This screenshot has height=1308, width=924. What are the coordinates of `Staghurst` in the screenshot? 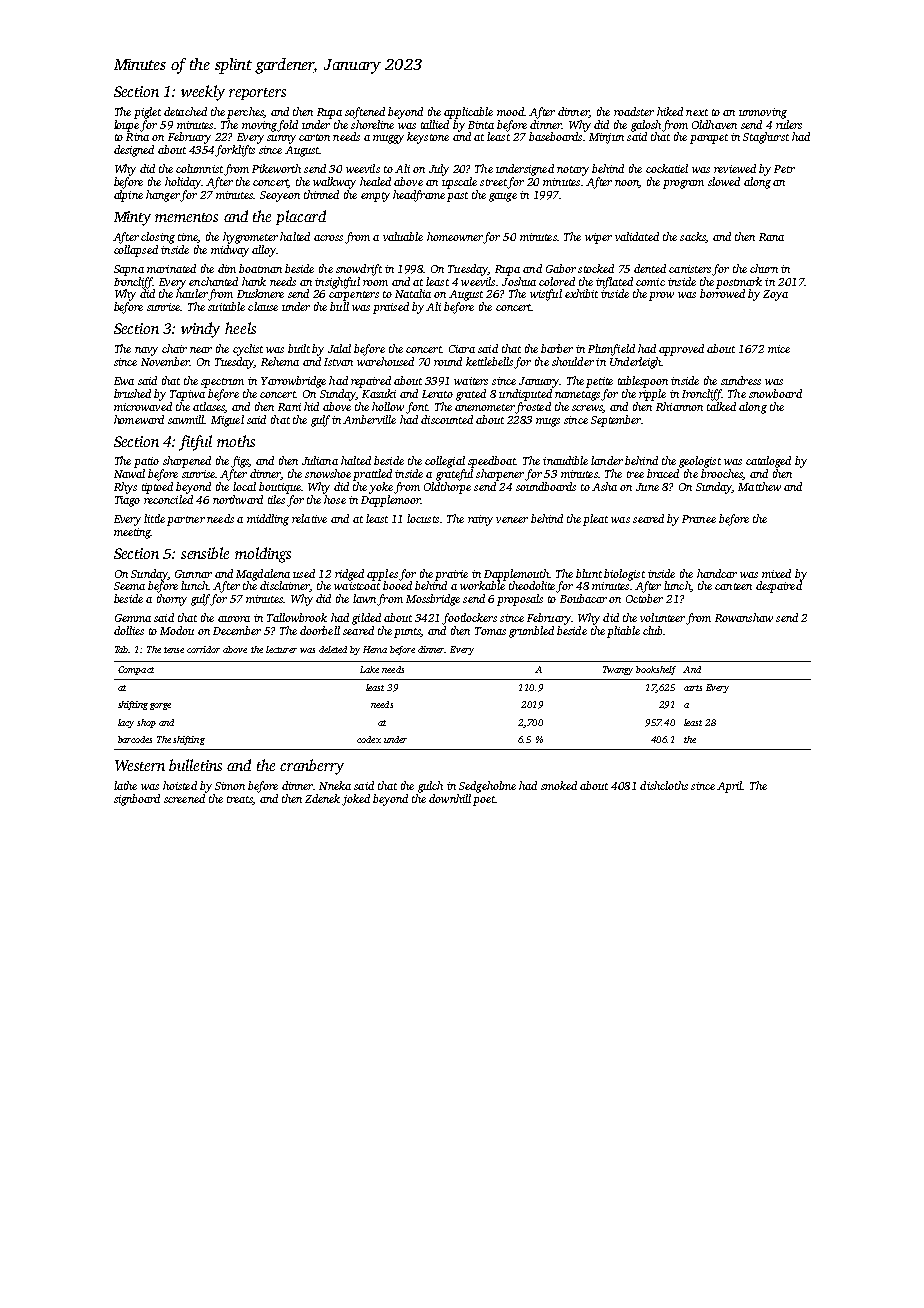 It's located at (766, 138).
